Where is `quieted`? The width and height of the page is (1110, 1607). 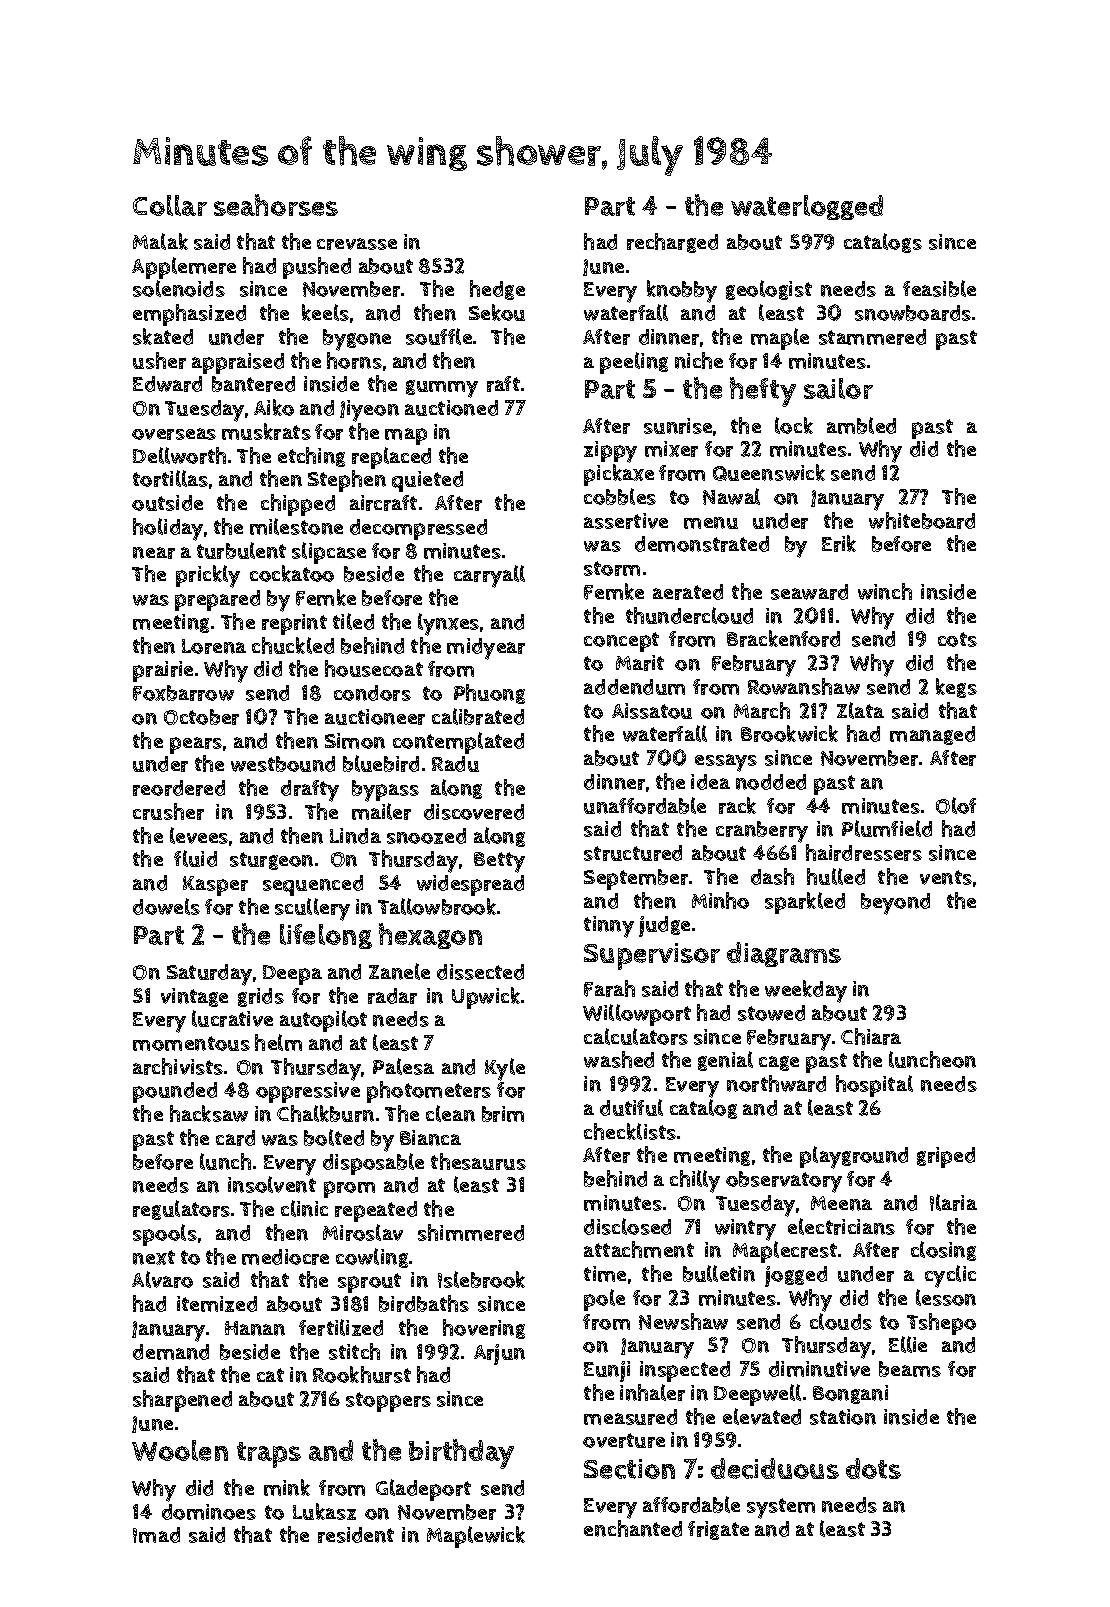 quieted is located at coordinates (427, 481).
